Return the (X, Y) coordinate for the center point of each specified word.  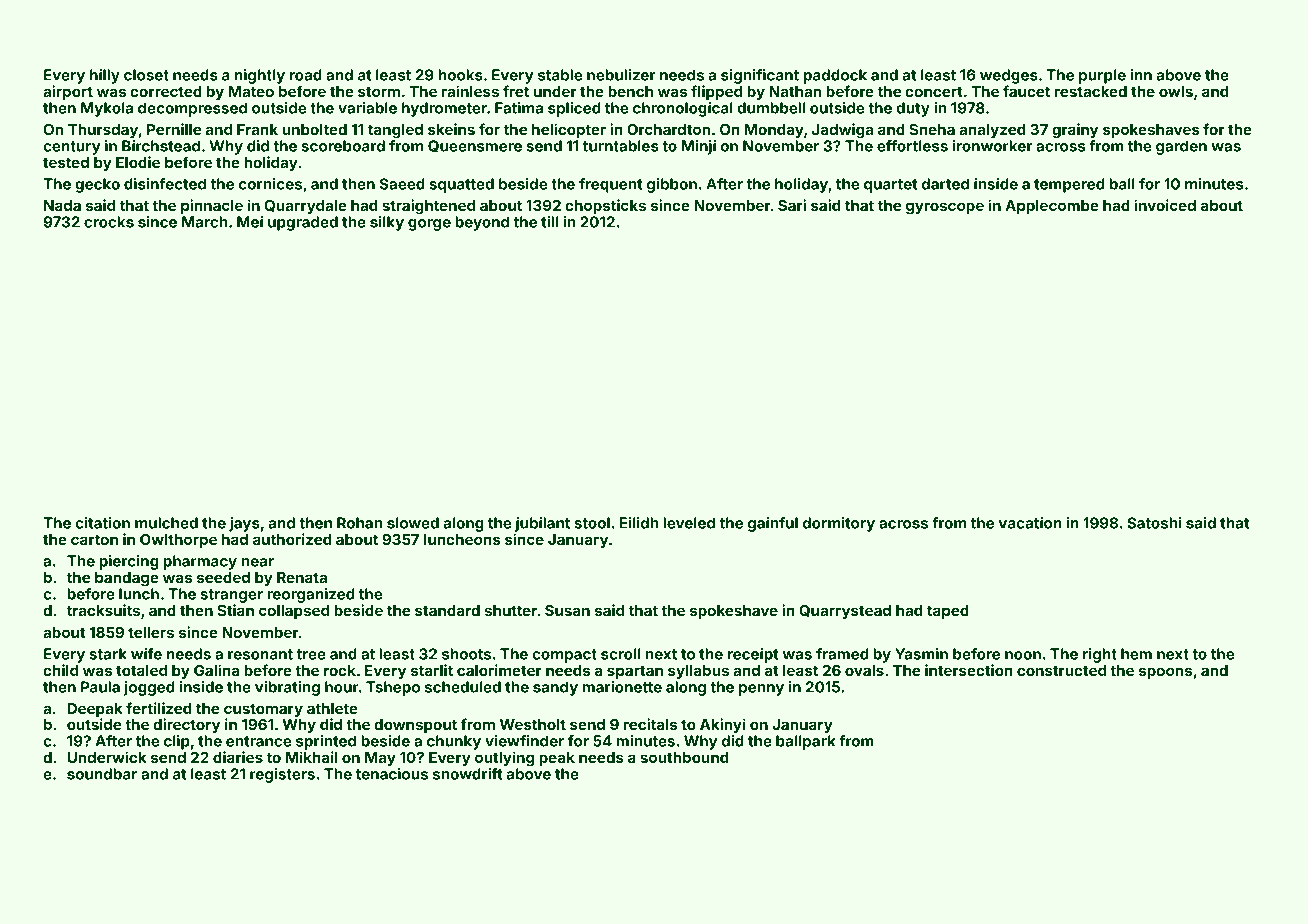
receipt (753, 655)
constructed (1061, 670)
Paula (100, 687)
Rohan (359, 523)
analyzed (992, 131)
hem (1136, 654)
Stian (236, 610)
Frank (257, 129)
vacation (1030, 523)
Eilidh (638, 523)
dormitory (839, 524)
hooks (461, 75)
